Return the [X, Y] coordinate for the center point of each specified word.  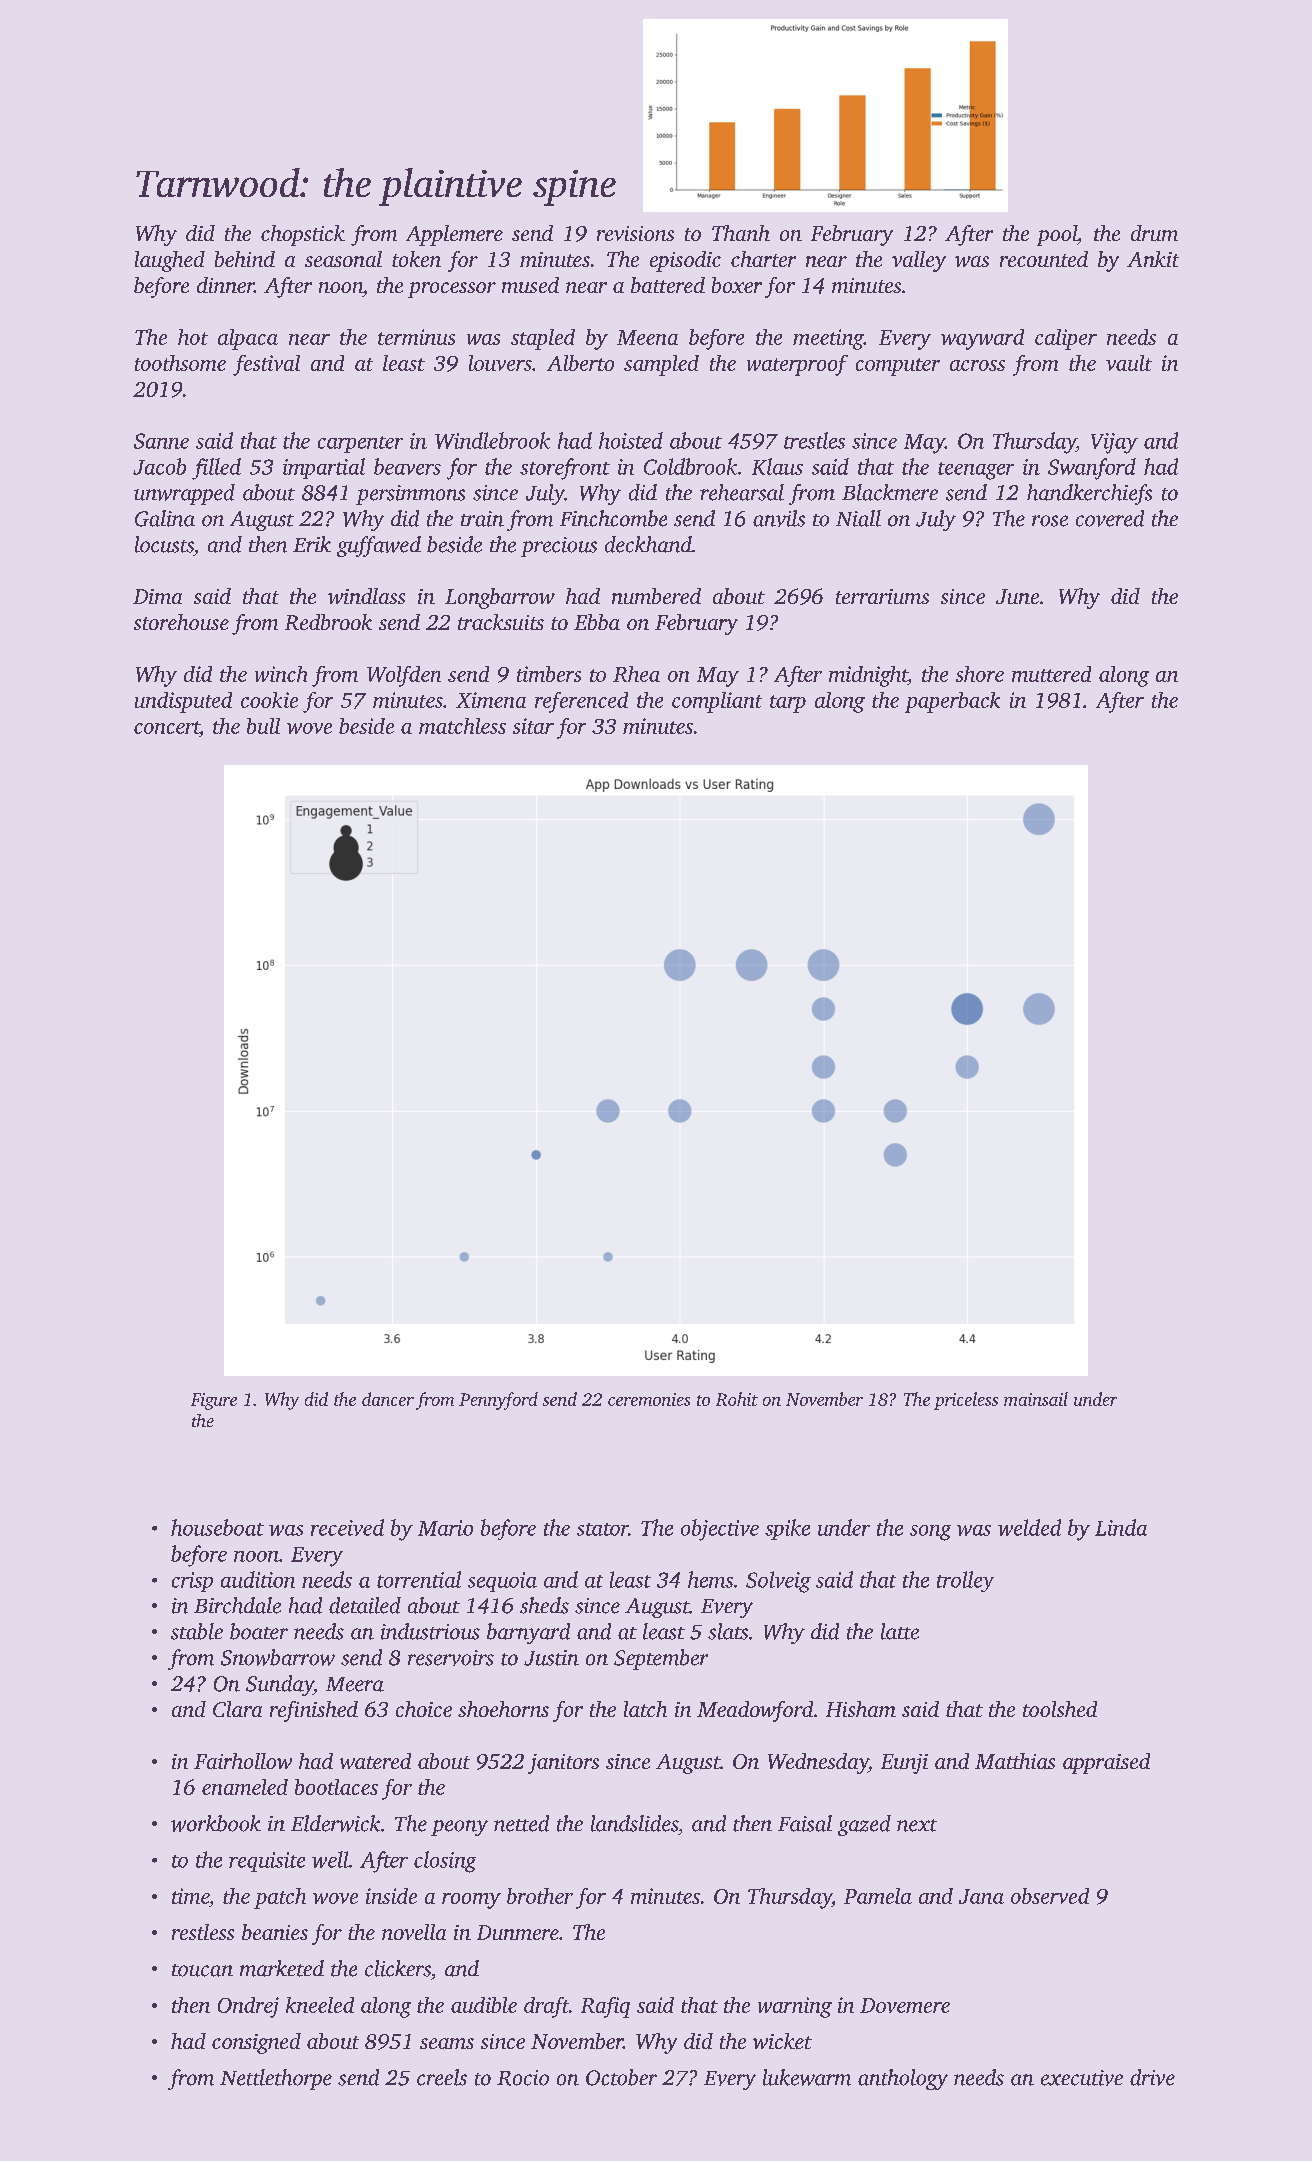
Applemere [454, 235]
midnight [868, 676]
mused [530, 285]
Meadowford [755, 1711]
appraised [1106, 1763]
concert [167, 727]
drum [1154, 233]
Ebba [597, 622]
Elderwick [335, 1823]
